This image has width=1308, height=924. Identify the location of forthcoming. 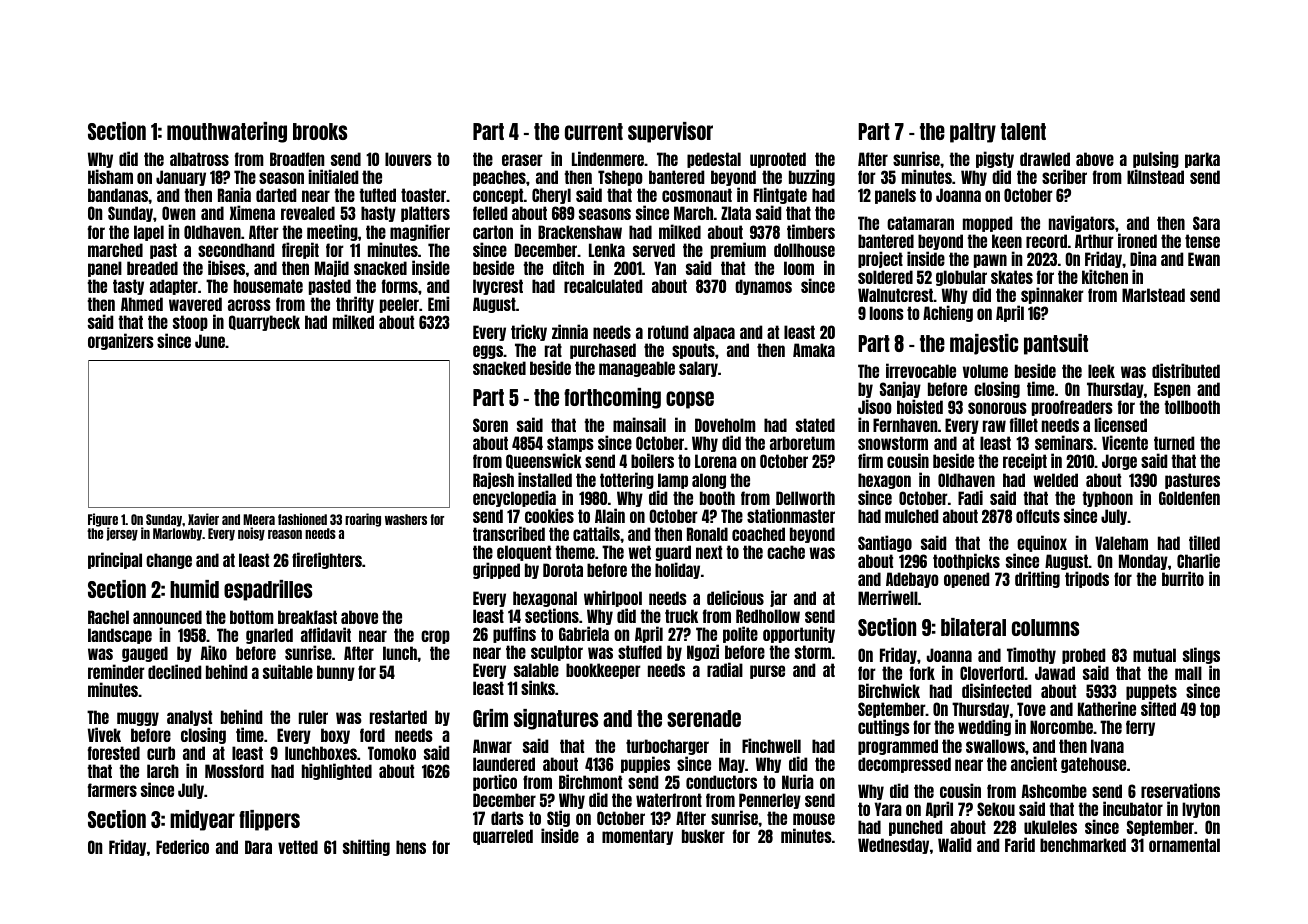
(612, 398).
